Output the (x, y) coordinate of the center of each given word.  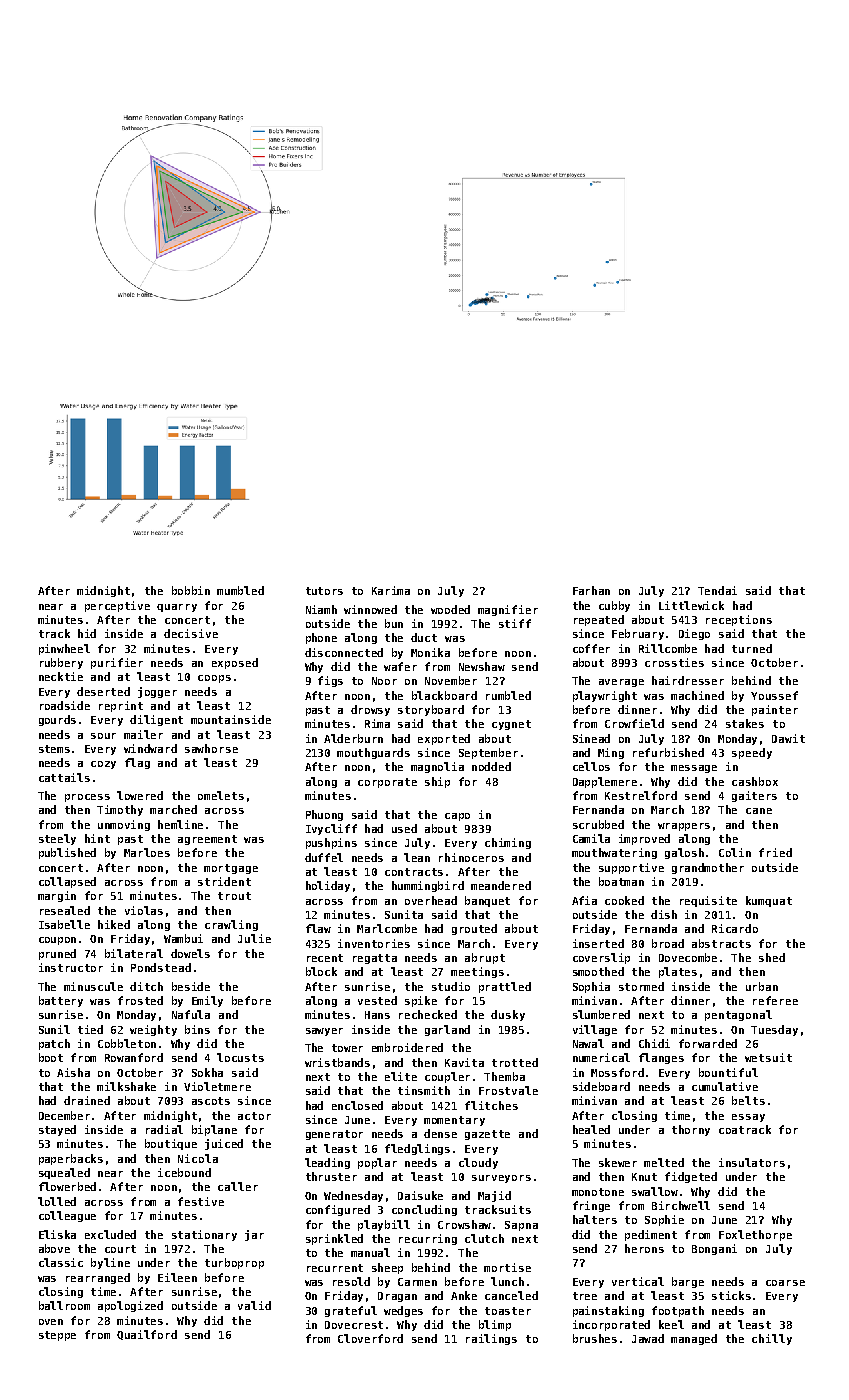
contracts (414, 872)
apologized (130, 1306)
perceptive (117, 606)
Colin (735, 852)
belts (748, 1100)
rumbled (508, 695)
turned (752, 648)
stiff (515, 623)
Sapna (521, 1226)
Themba (504, 1076)
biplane (214, 1130)
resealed (65, 910)
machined (697, 695)
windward (150, 748)
